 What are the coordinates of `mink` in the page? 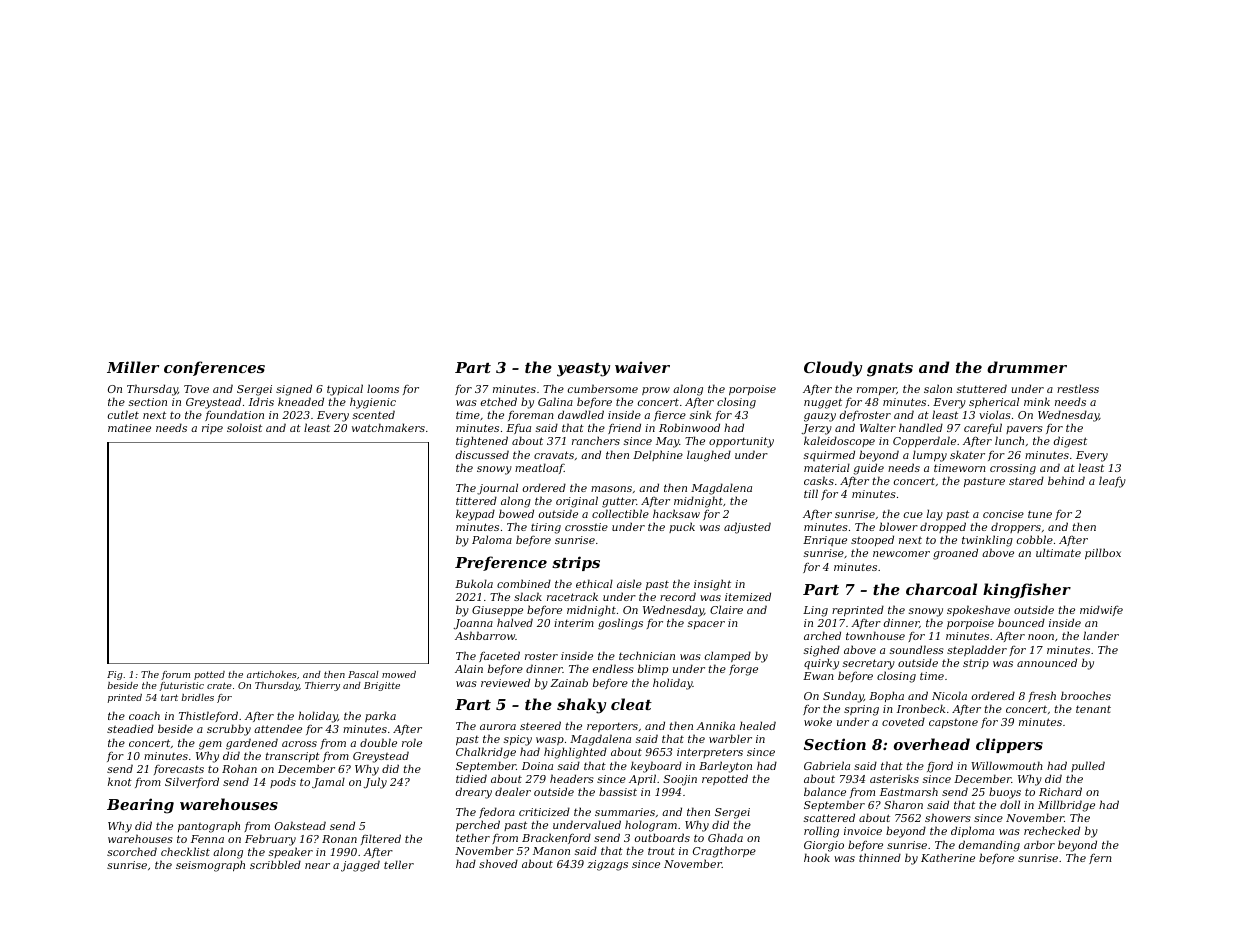 It's located at (1037, 401).
